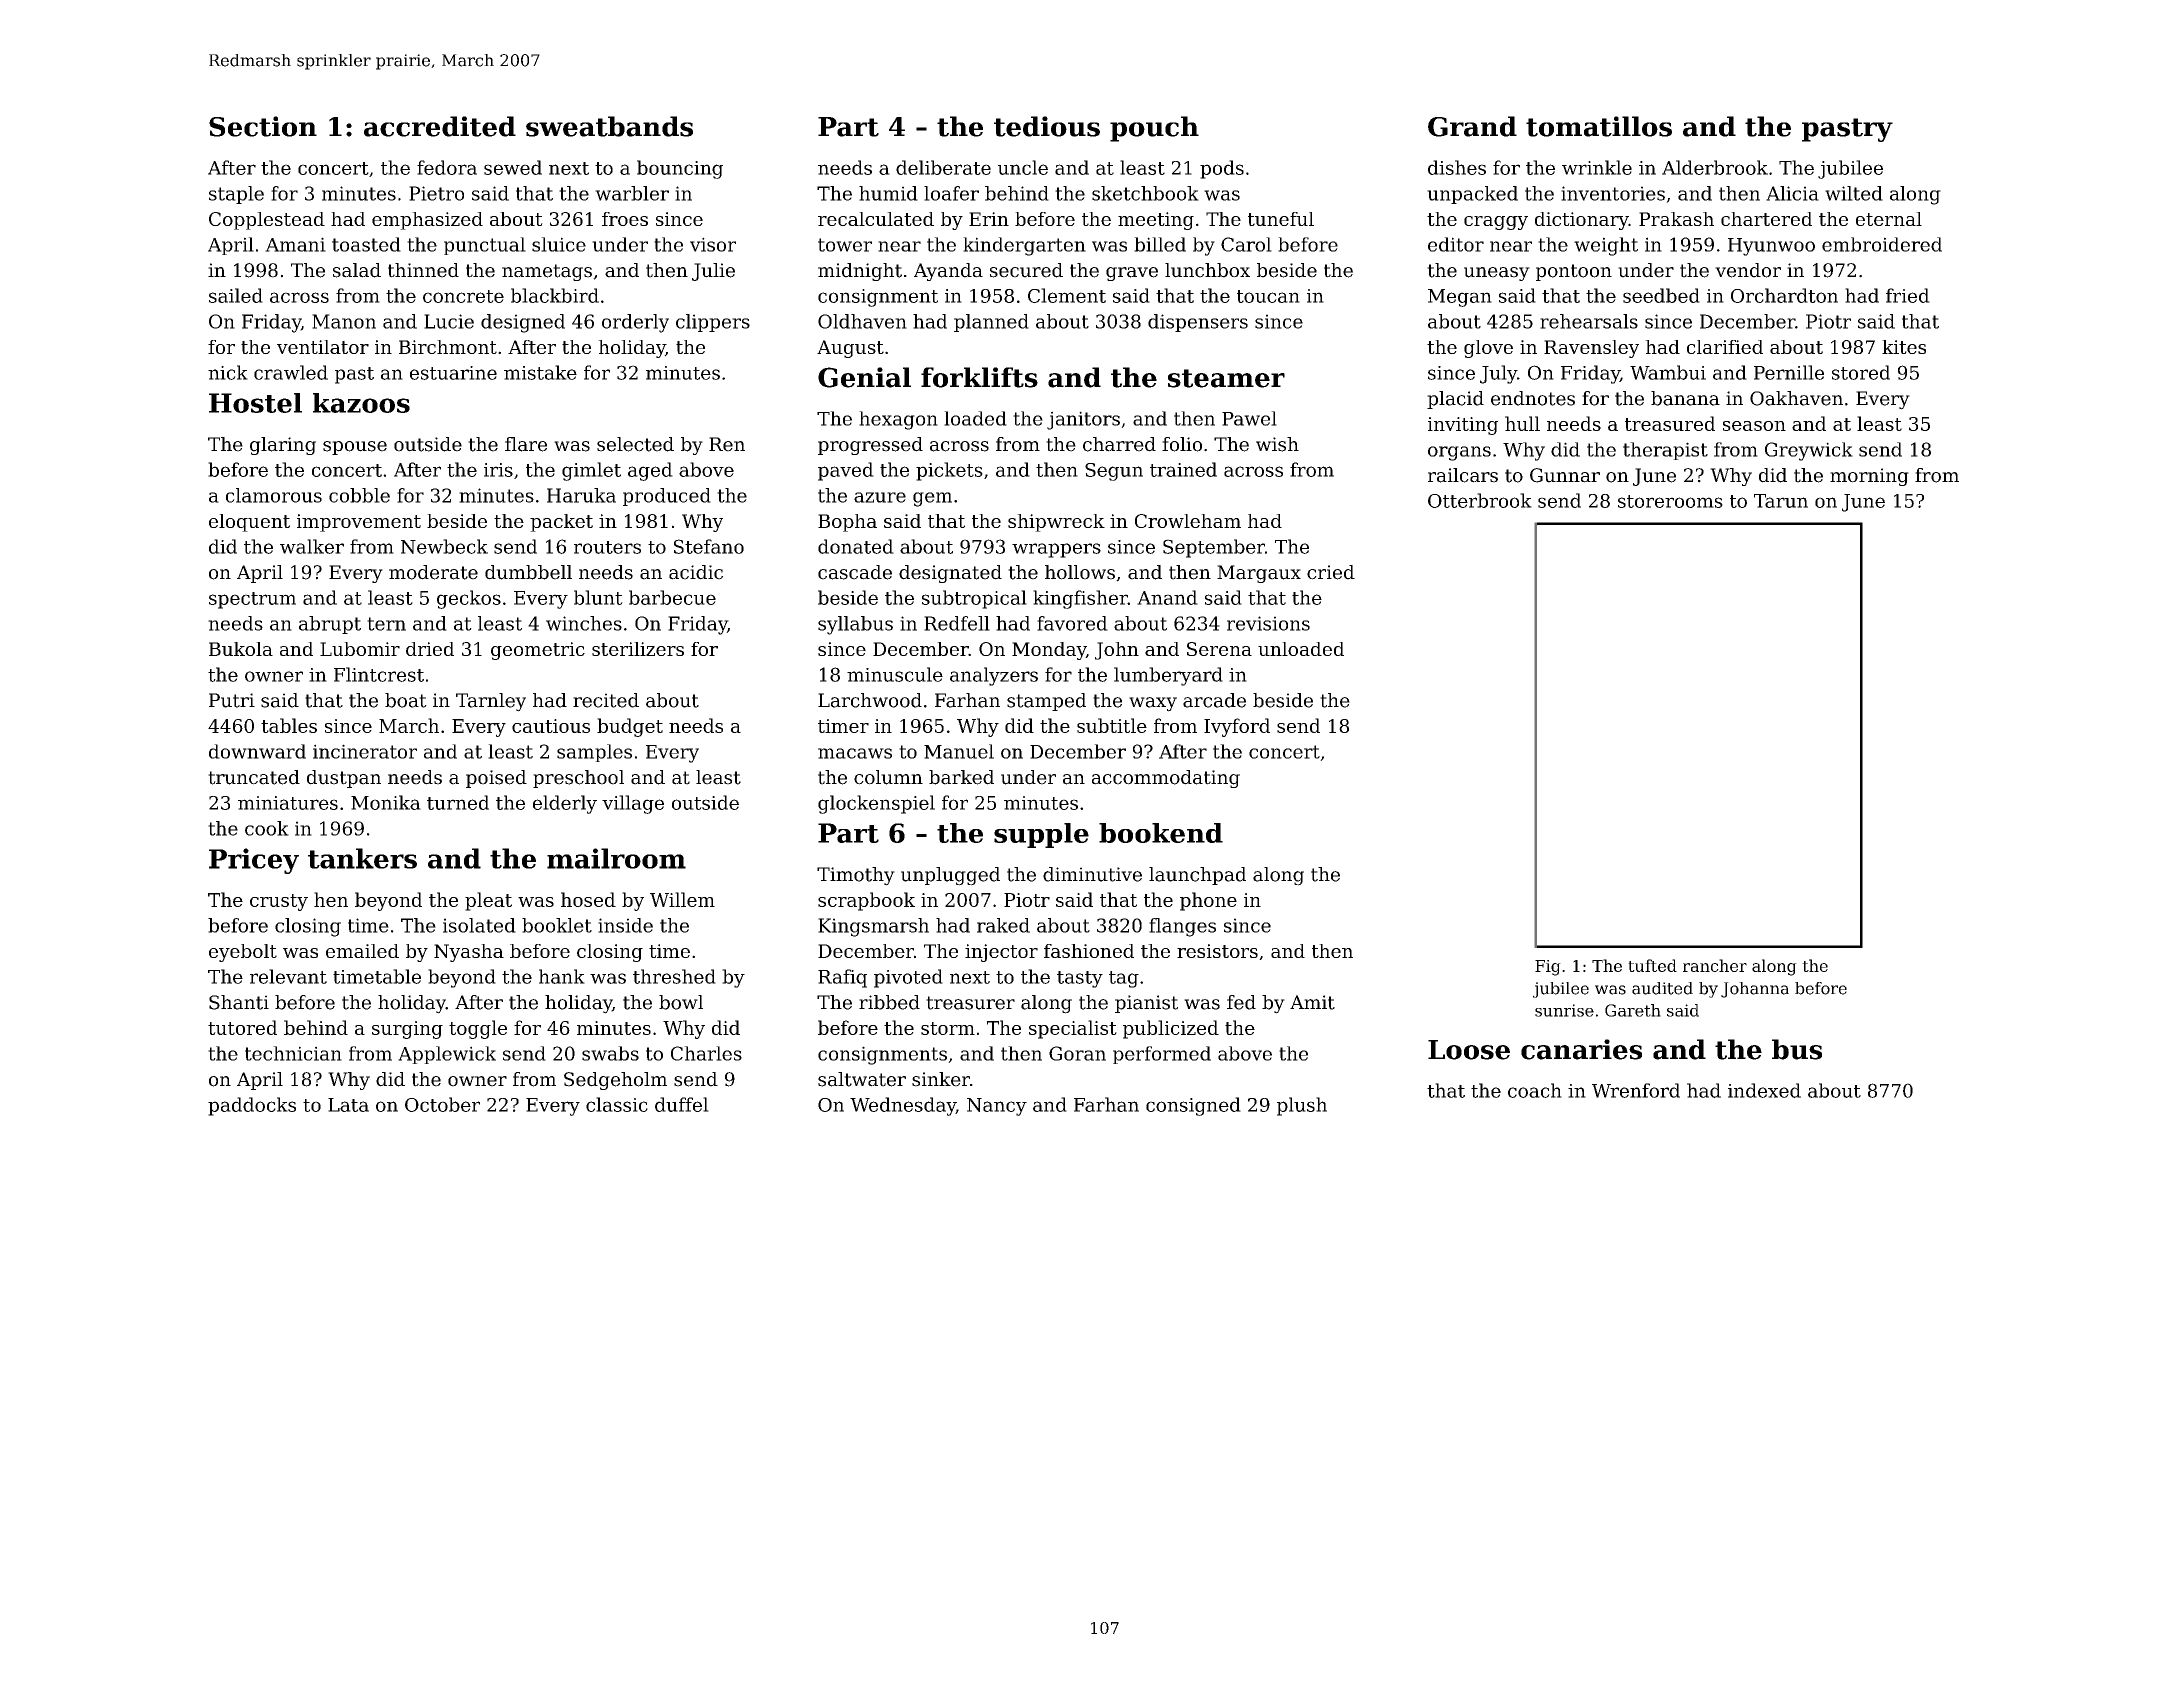 This screenshot has width=2178, height=1683. I want to click on improvement, so click(359, 523).
